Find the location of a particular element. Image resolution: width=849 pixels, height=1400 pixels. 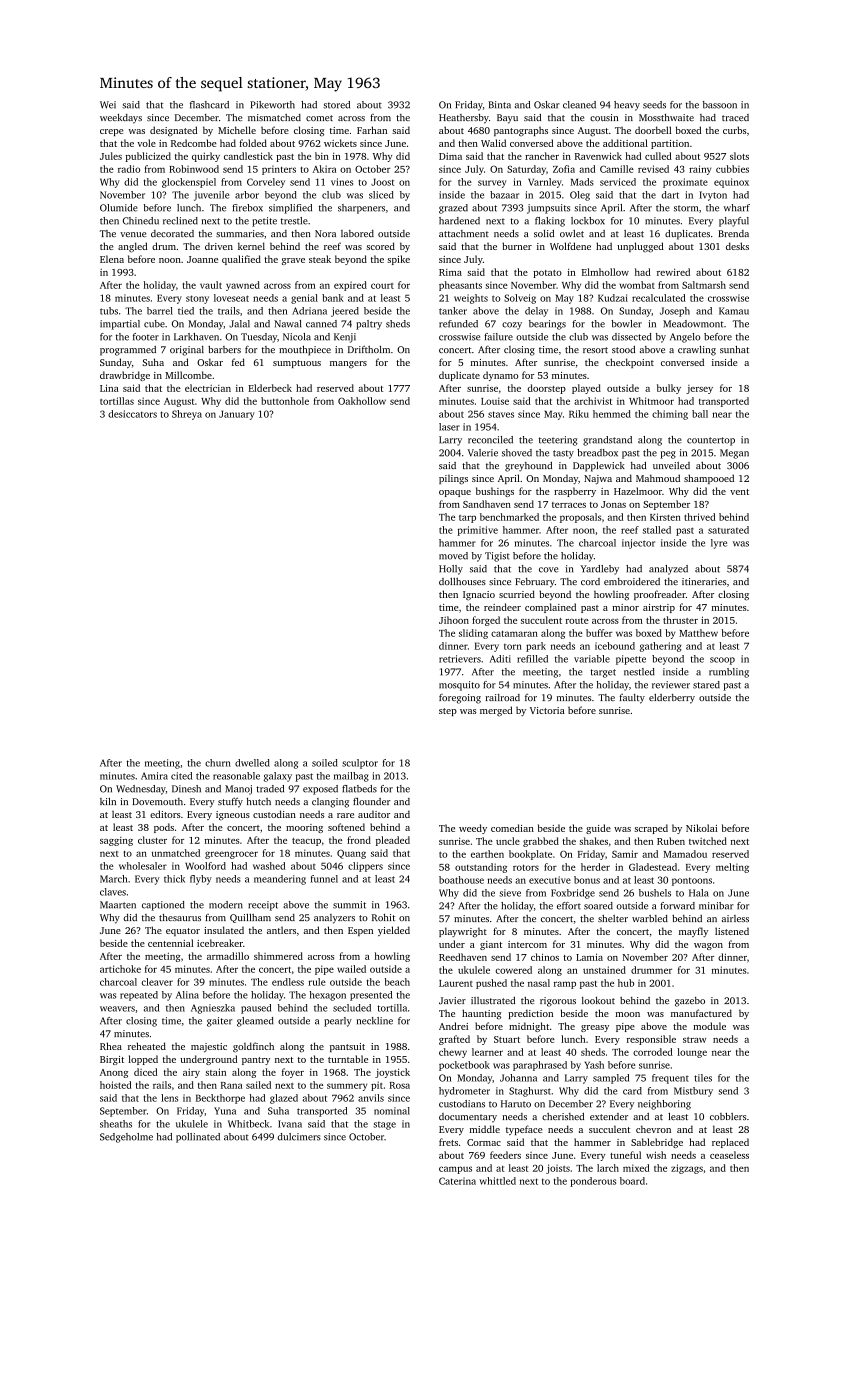

archivist is located at coordinates (593, 401).
